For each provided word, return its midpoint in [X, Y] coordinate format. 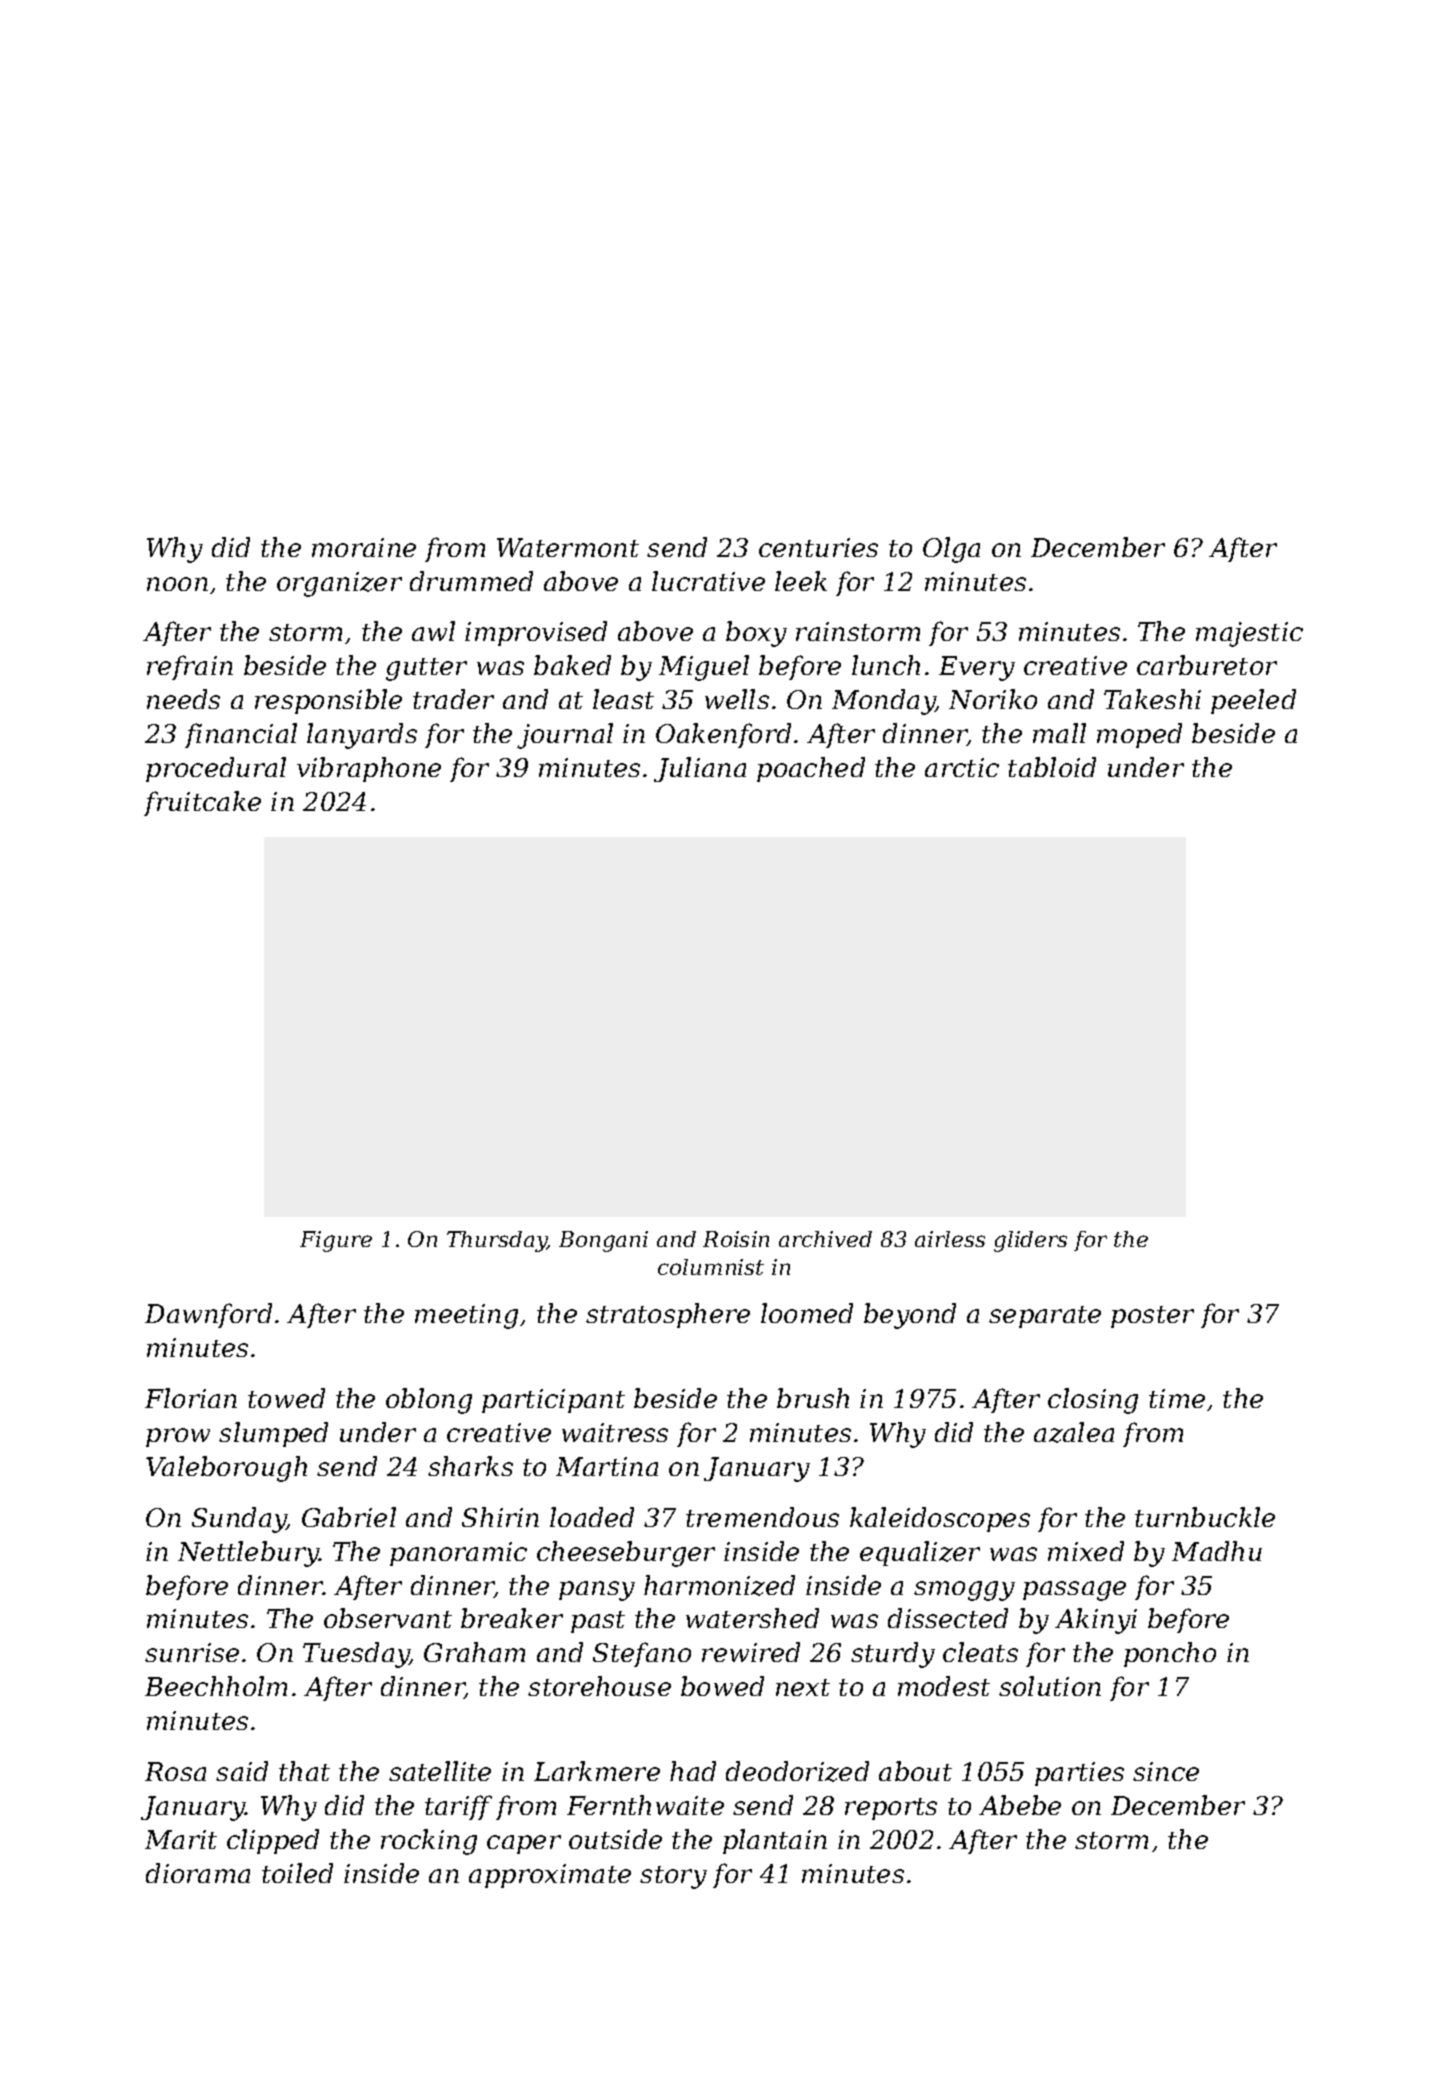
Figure [336, 1241]
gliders [1030, 1241]
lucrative [708, 581]
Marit [181, 1839]
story [673, 1877]
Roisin [736, 1239]
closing [1093, 1401]
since [1166, 1771]
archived [825, 1239]
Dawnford [208, 1315]
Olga [951, 550]
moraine [364, 547]
